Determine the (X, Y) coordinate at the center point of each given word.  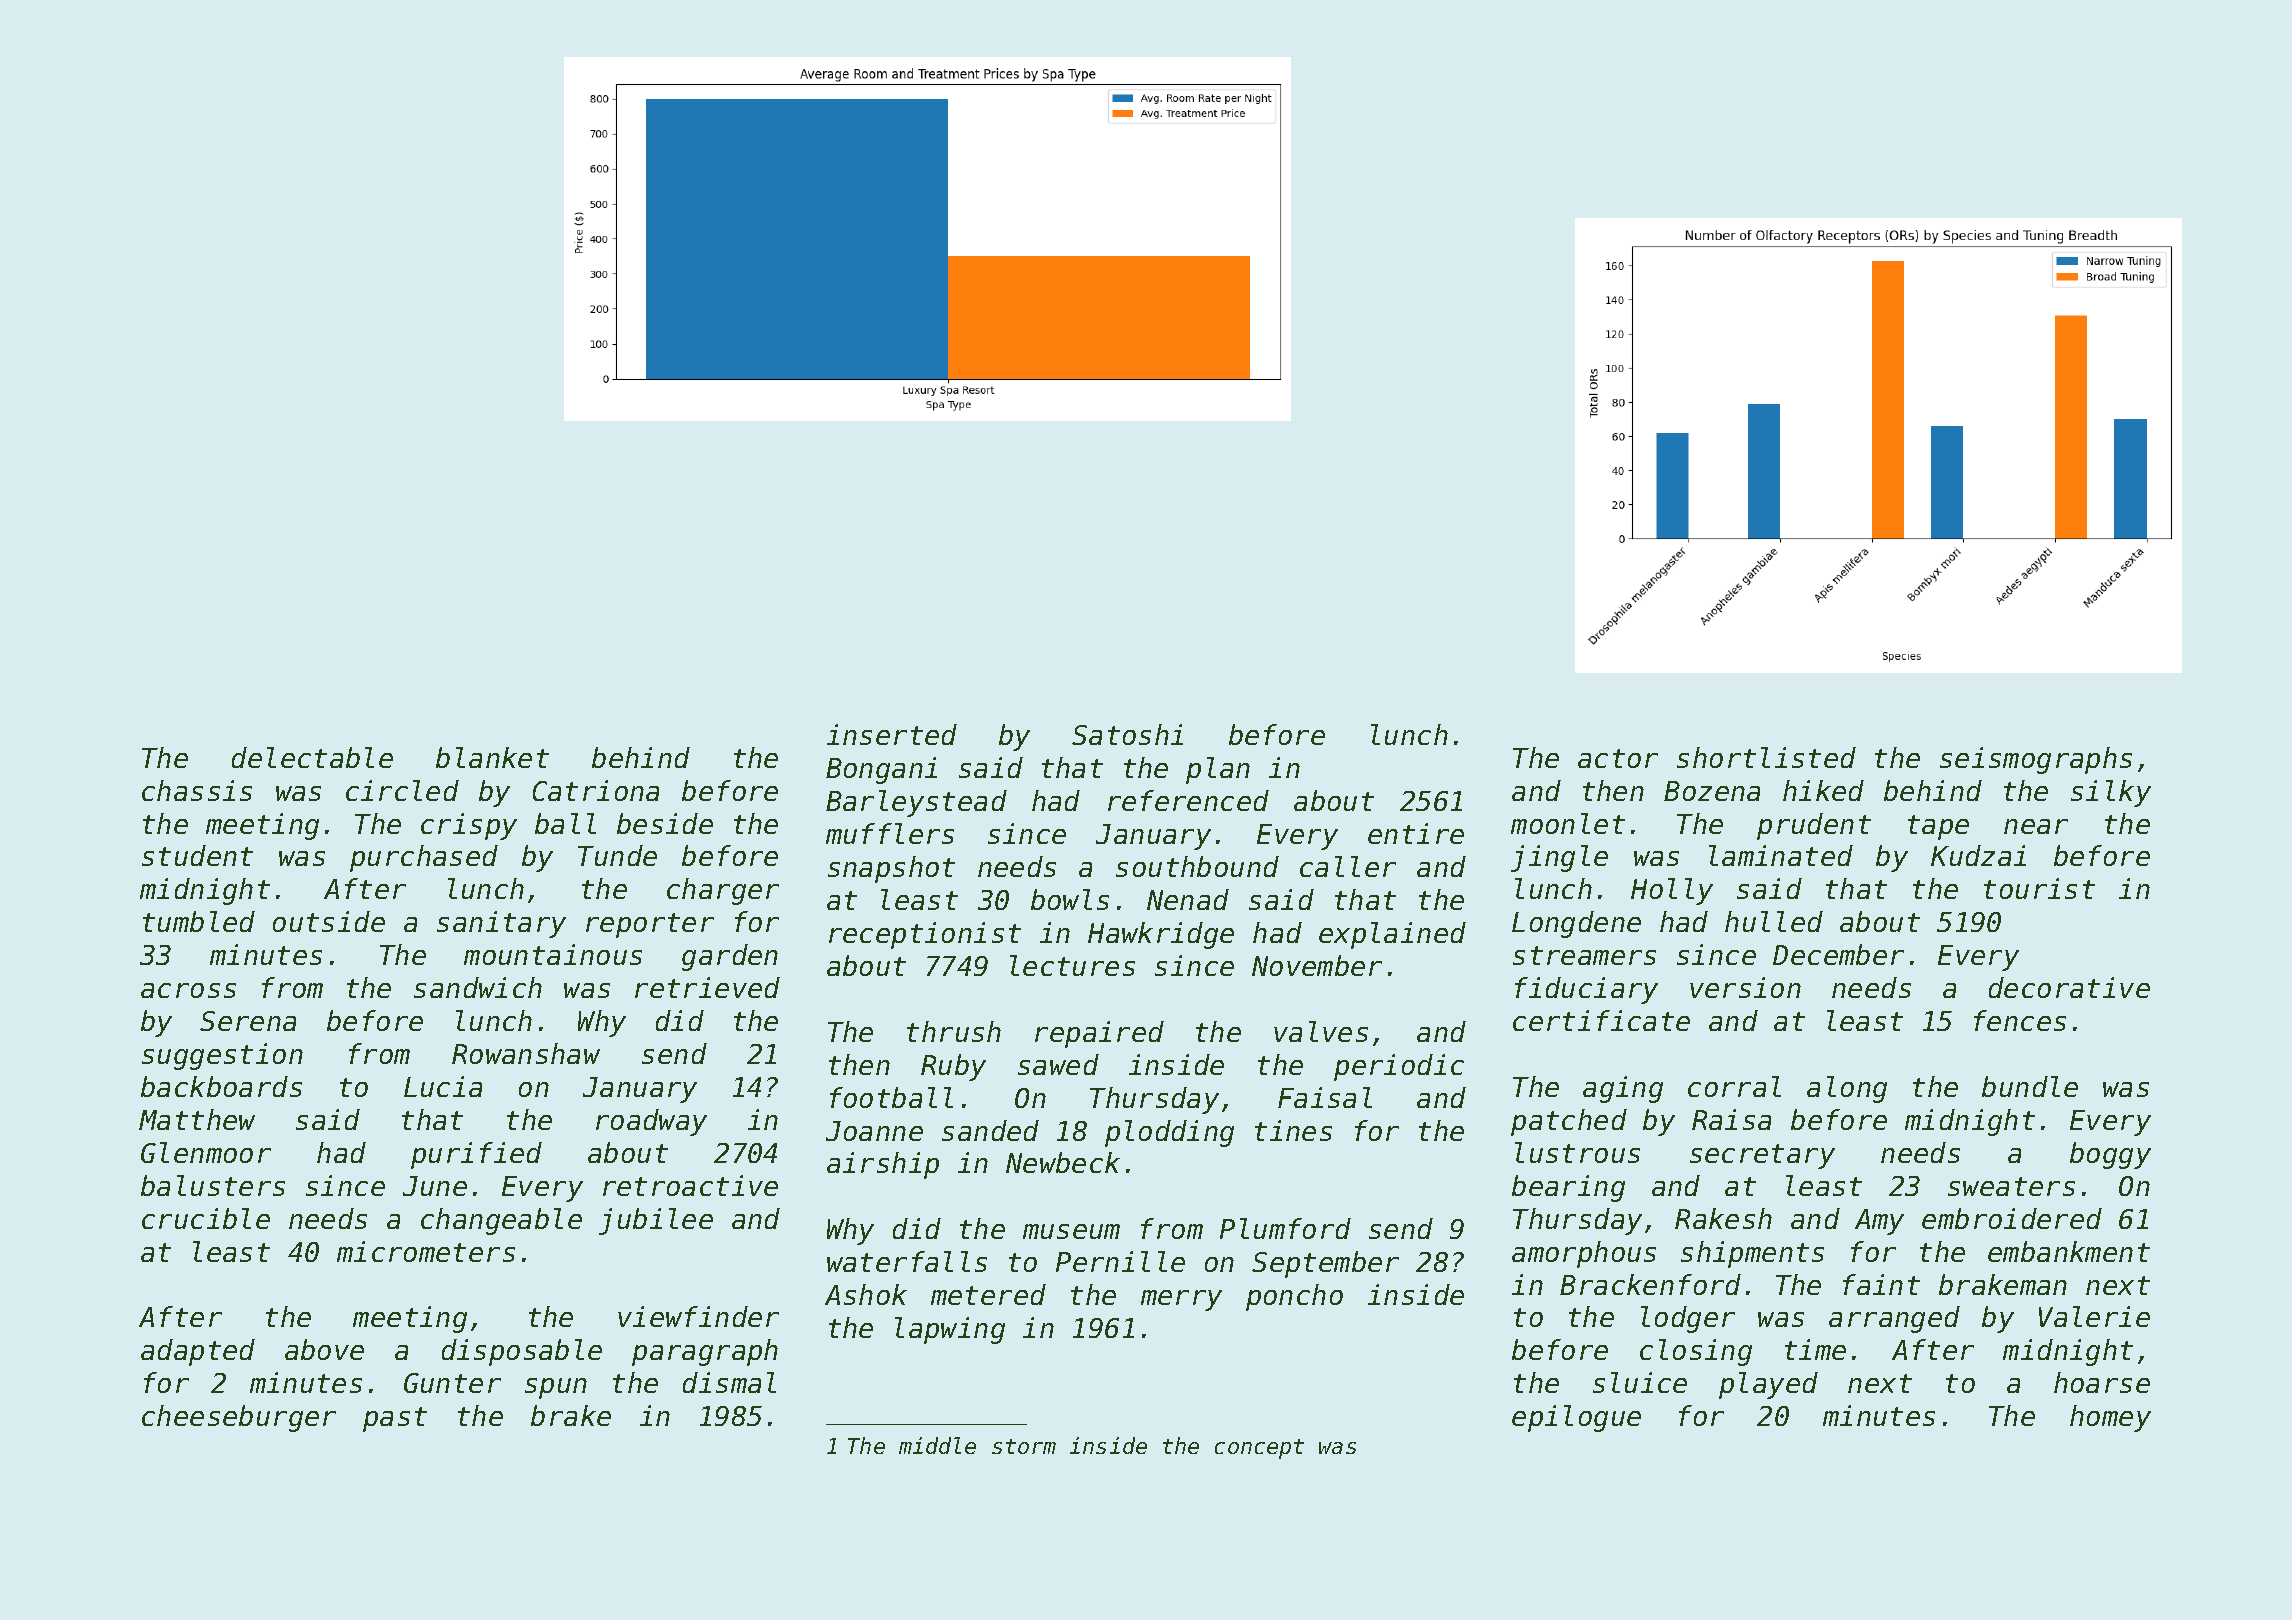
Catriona (596, 790)
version (1745, 987)
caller (1348, 866)
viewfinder (698, 1316)
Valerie (2094, 1316)
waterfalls (907, 1261)
